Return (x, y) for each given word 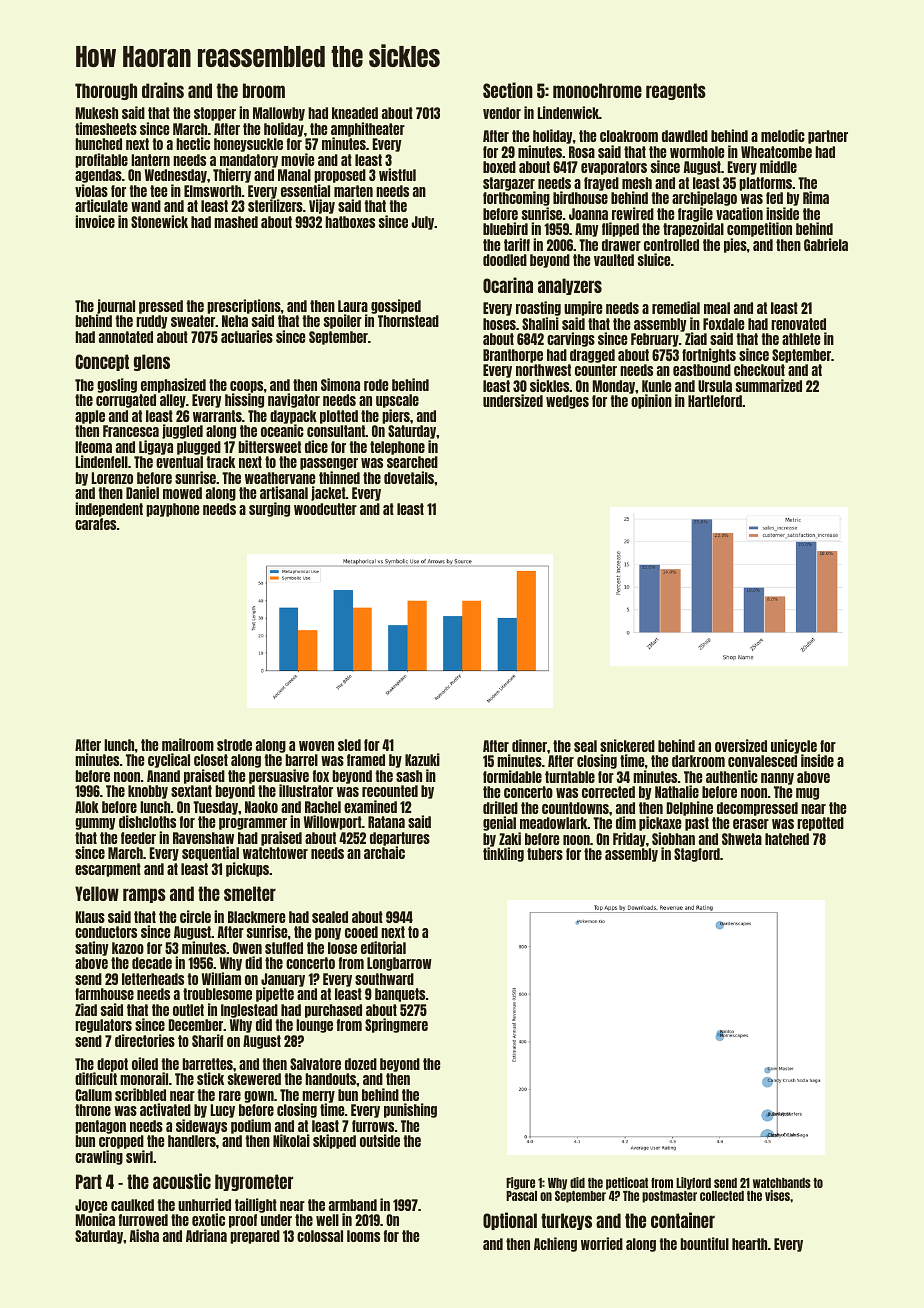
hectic (193, 143)
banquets (400, 995)
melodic (783, 135)
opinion (651, 402)
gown (259, 1097)
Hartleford (715, 401)
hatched (787, 839)
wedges (567, 402)
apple (90, 417)
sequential (210, 853)
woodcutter (325, 509)
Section (508, 90)
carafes (95, 524)
